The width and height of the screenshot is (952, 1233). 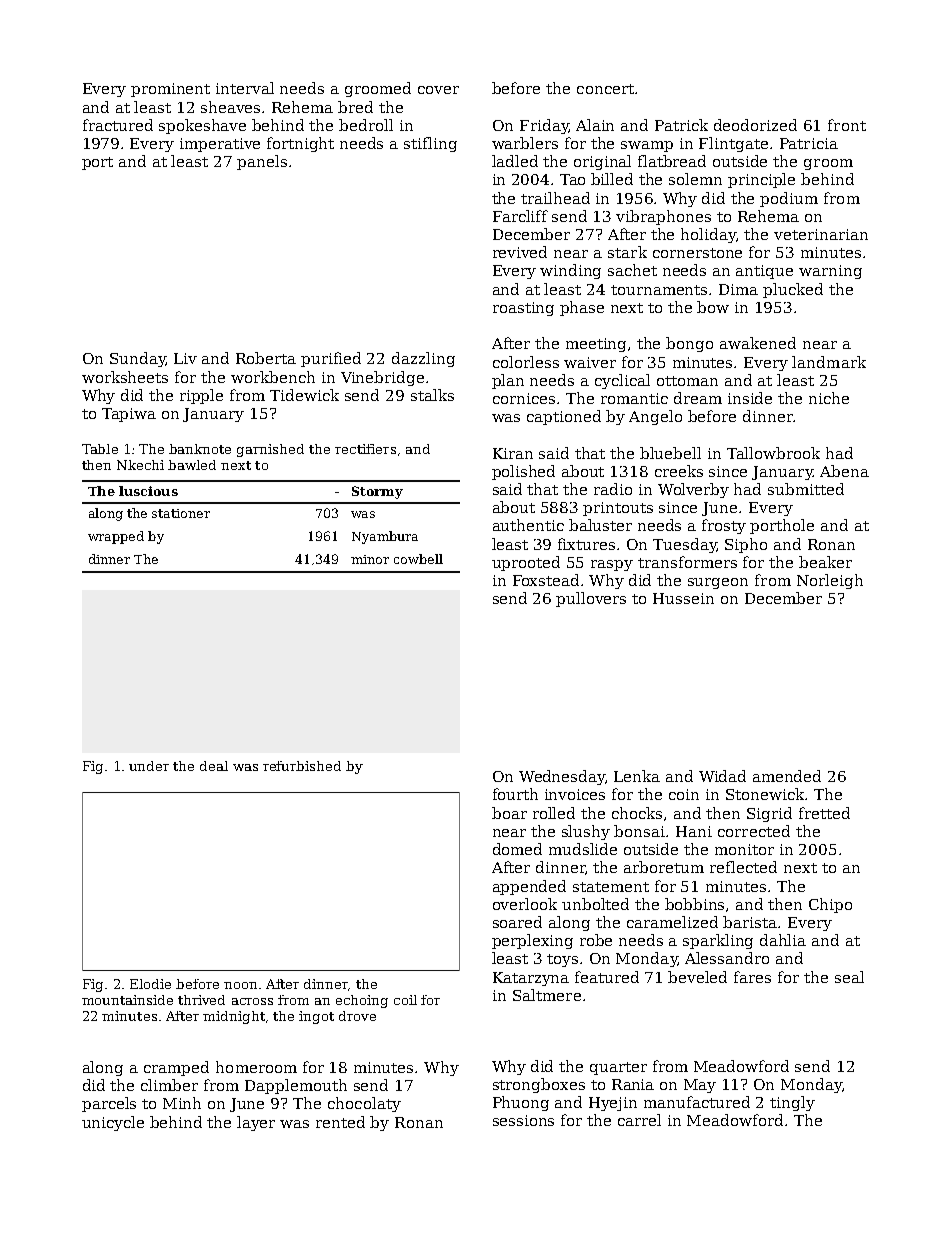 I want to click on Chipo, so click(x=830, y=905).
